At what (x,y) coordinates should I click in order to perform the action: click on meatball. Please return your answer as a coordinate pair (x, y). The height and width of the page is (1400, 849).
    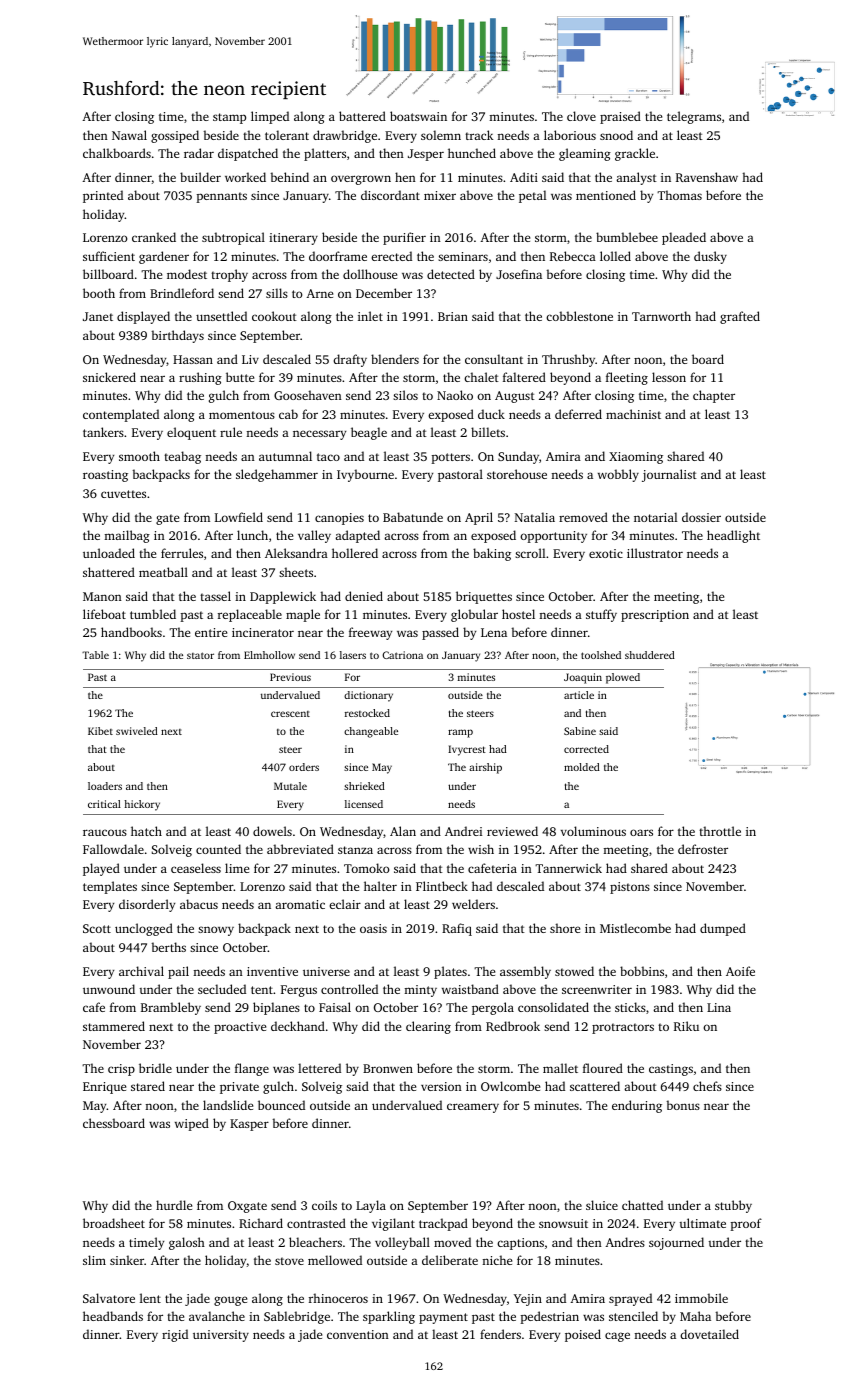
    Looking at the image, I should click on (163, 572).
